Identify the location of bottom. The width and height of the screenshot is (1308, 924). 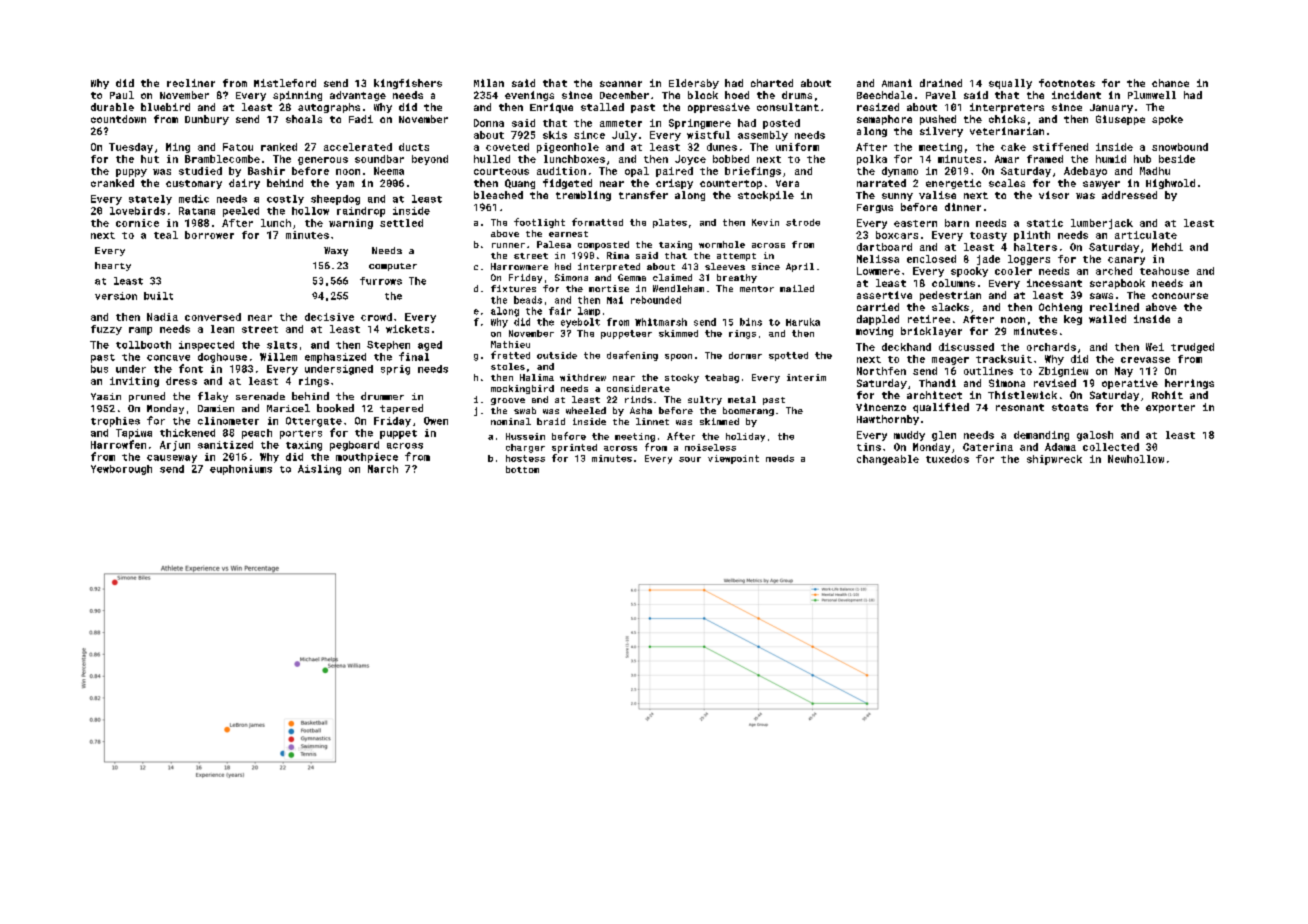
(522, 469).
